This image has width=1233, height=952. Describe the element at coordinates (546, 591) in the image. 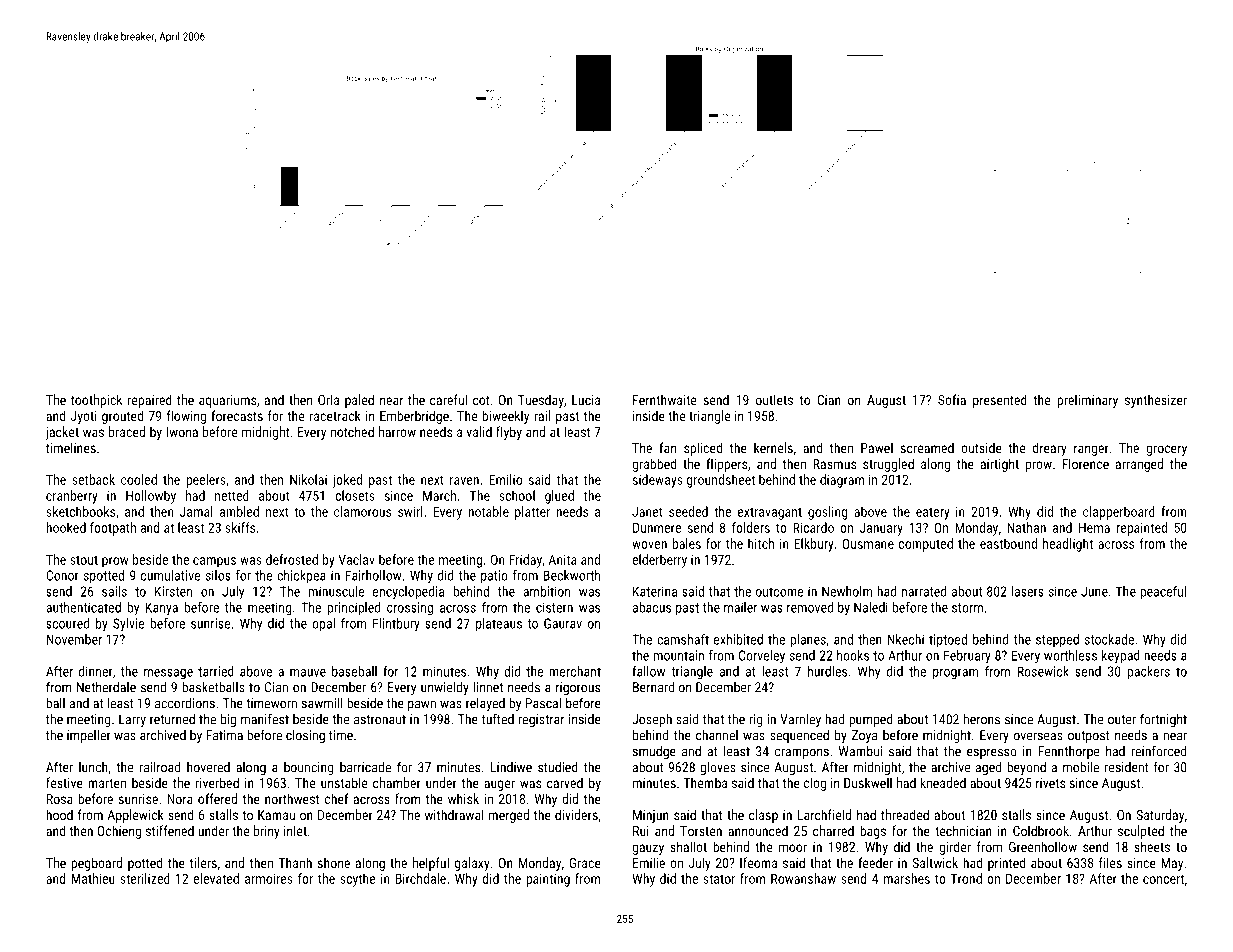

I see `ambition` at that location.
